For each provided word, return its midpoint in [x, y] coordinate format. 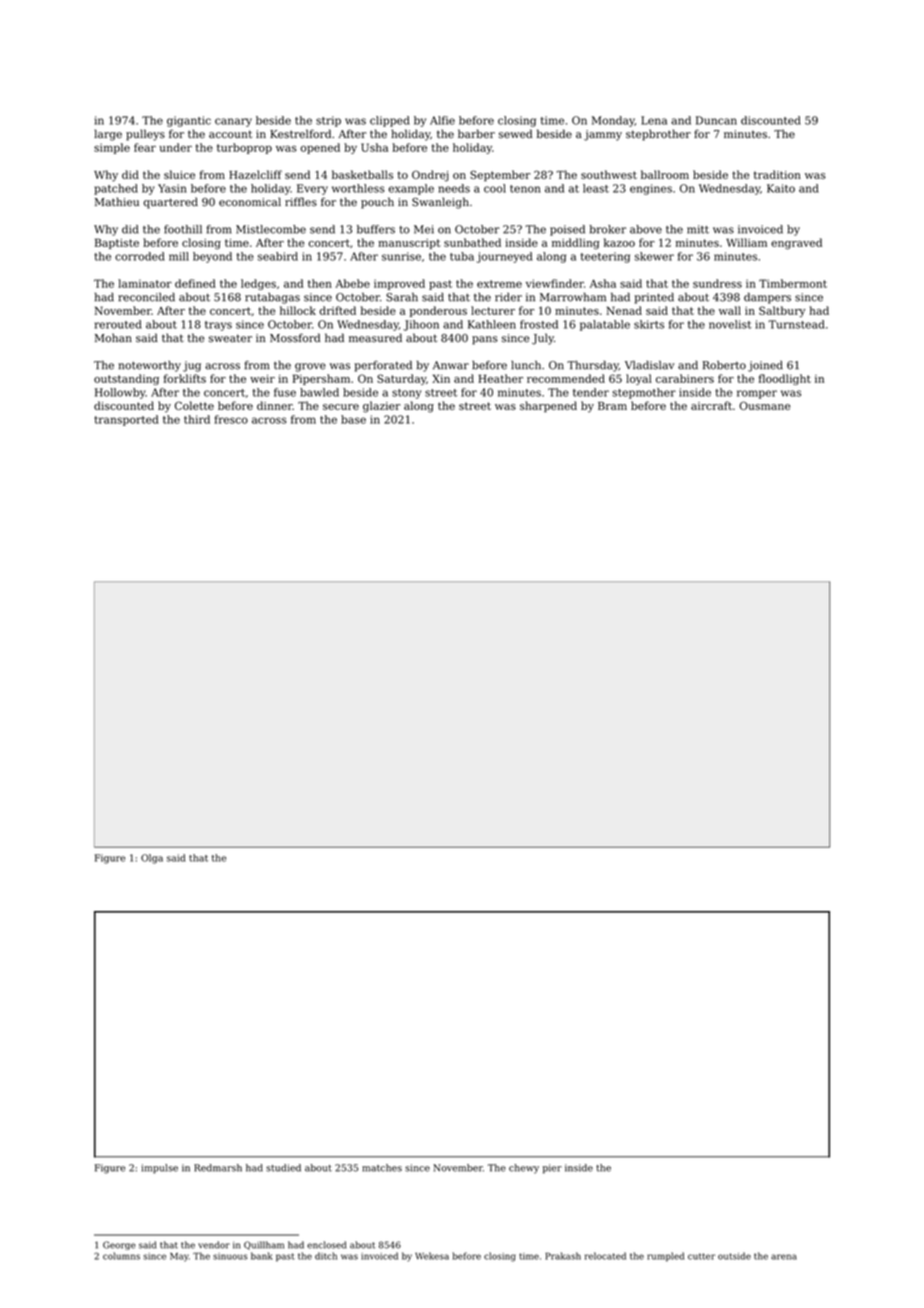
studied [283, 1168]
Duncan [716, 120]
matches [382, 1168]
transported [126, 420]
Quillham [264, 1245]
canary [233, 122]
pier [552, 1169]
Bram [612, 406]
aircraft [711, 405]
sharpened [548, 406]
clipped [390, 121]
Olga [152, 859]
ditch [326, 1256]
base [353, 419]
